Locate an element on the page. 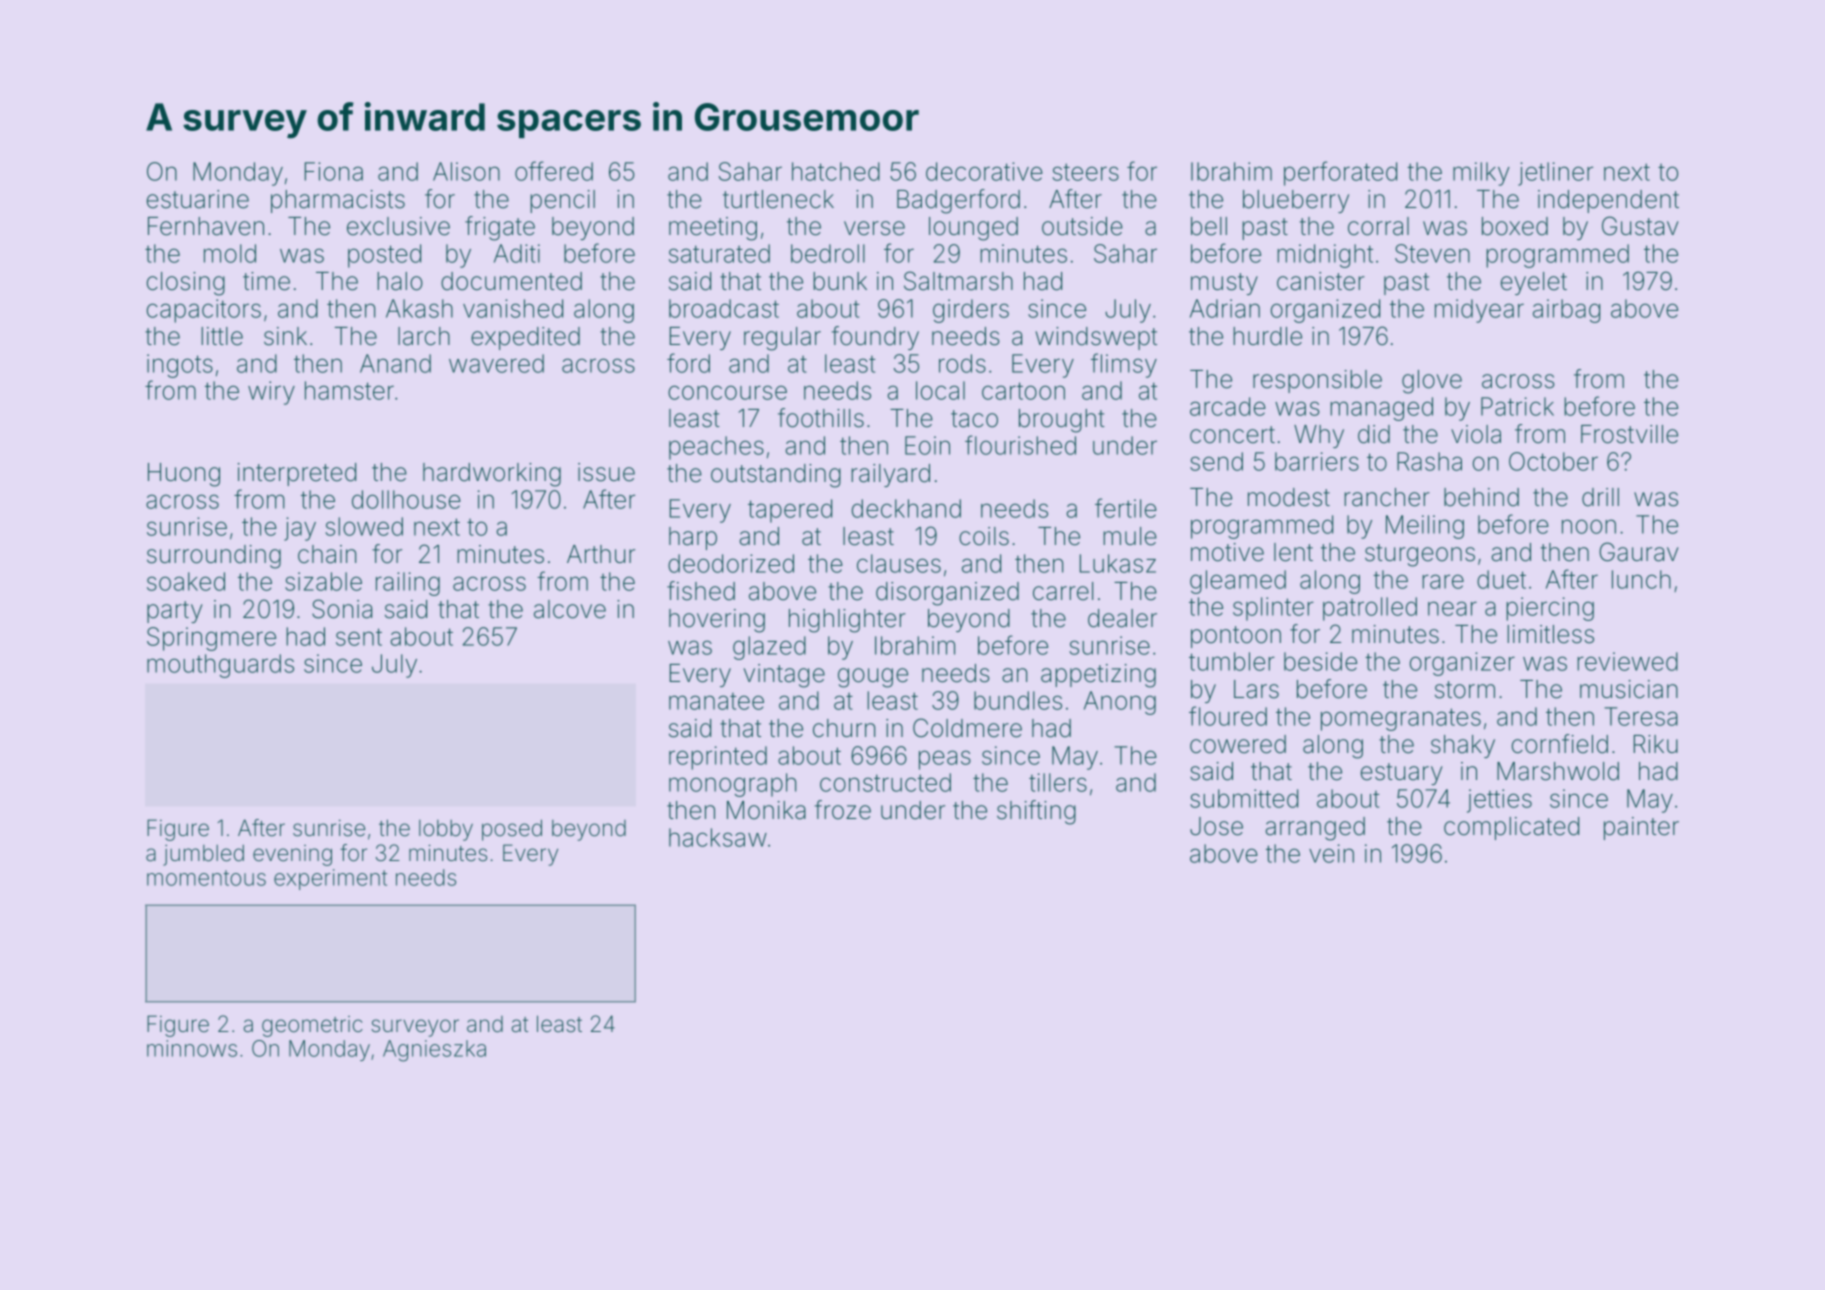  Springmere is located at coordinates (211, 639).
